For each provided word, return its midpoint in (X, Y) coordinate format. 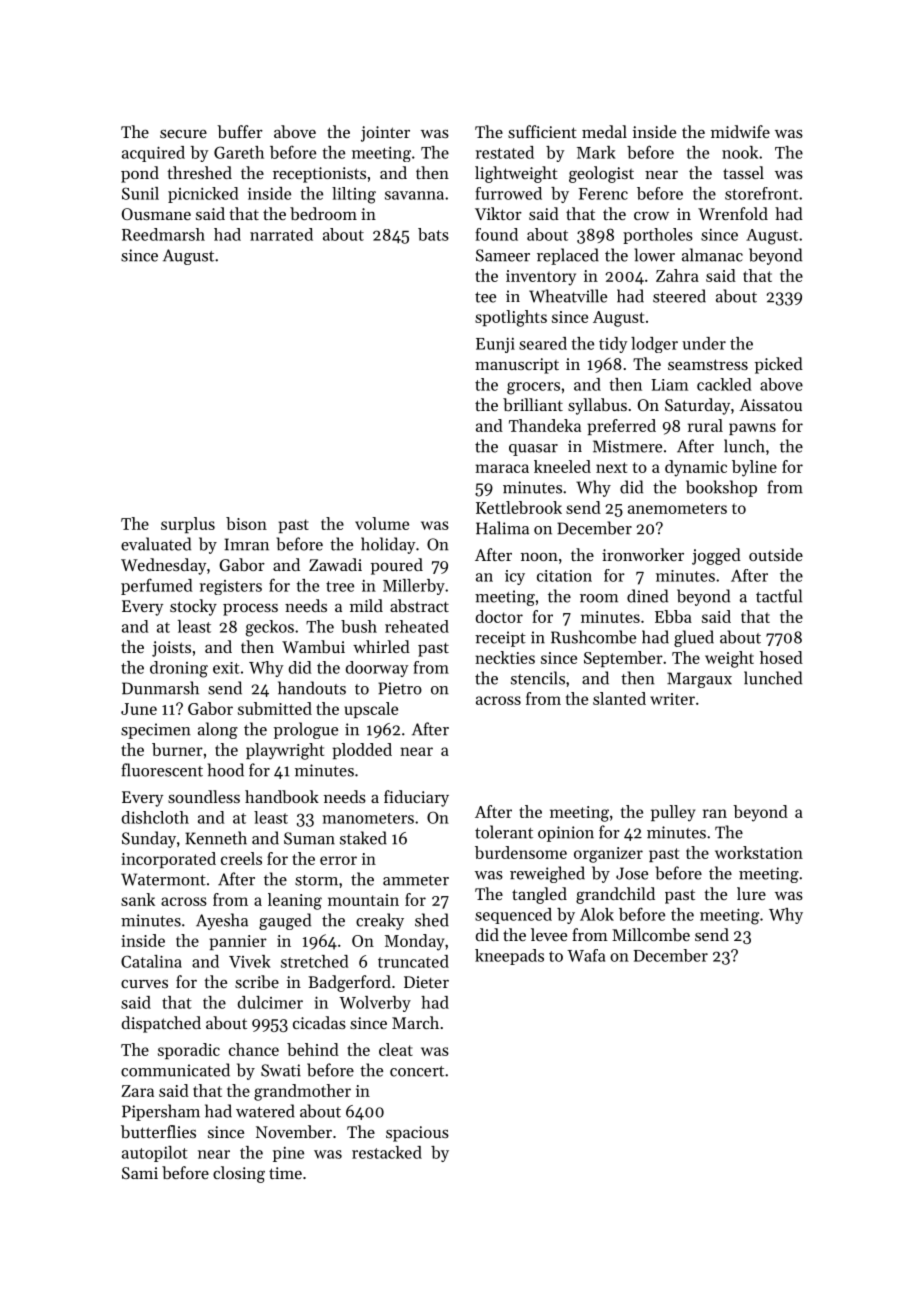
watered (265, 1111)
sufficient (542, 131)
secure (183, 134)
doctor (499, 616)
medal (604, 131)
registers (230, 587)
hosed (781, 657)
